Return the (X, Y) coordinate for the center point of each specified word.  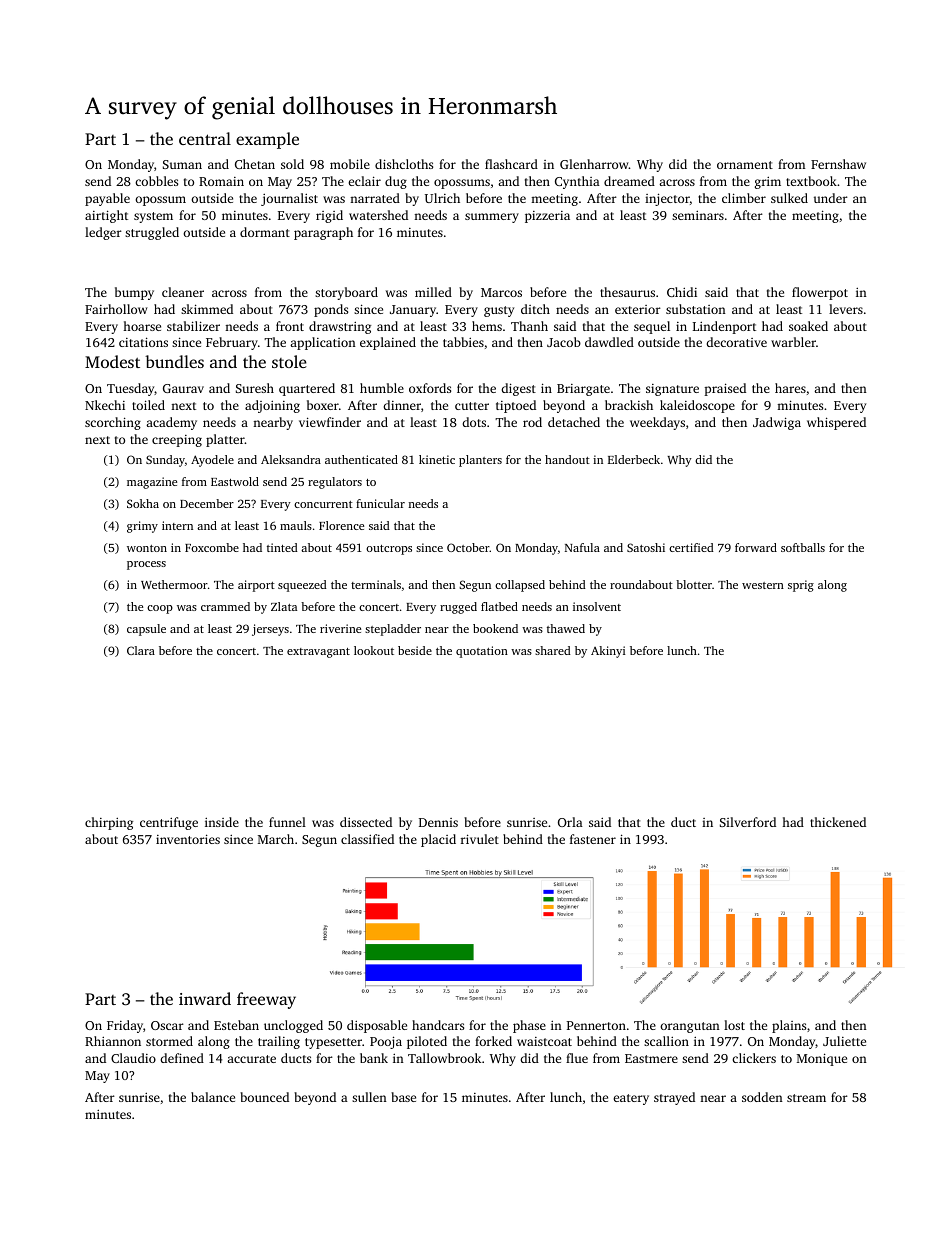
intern (177, 525)
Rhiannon (113, 1041)
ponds (331, 310)
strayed (674, 1098)
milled (433, 292)
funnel (287, 822)
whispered (836, 423)
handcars (438, 1025)
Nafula (582, 547)
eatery (631, 1099)
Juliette (844, 1041)
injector (667, 199)
